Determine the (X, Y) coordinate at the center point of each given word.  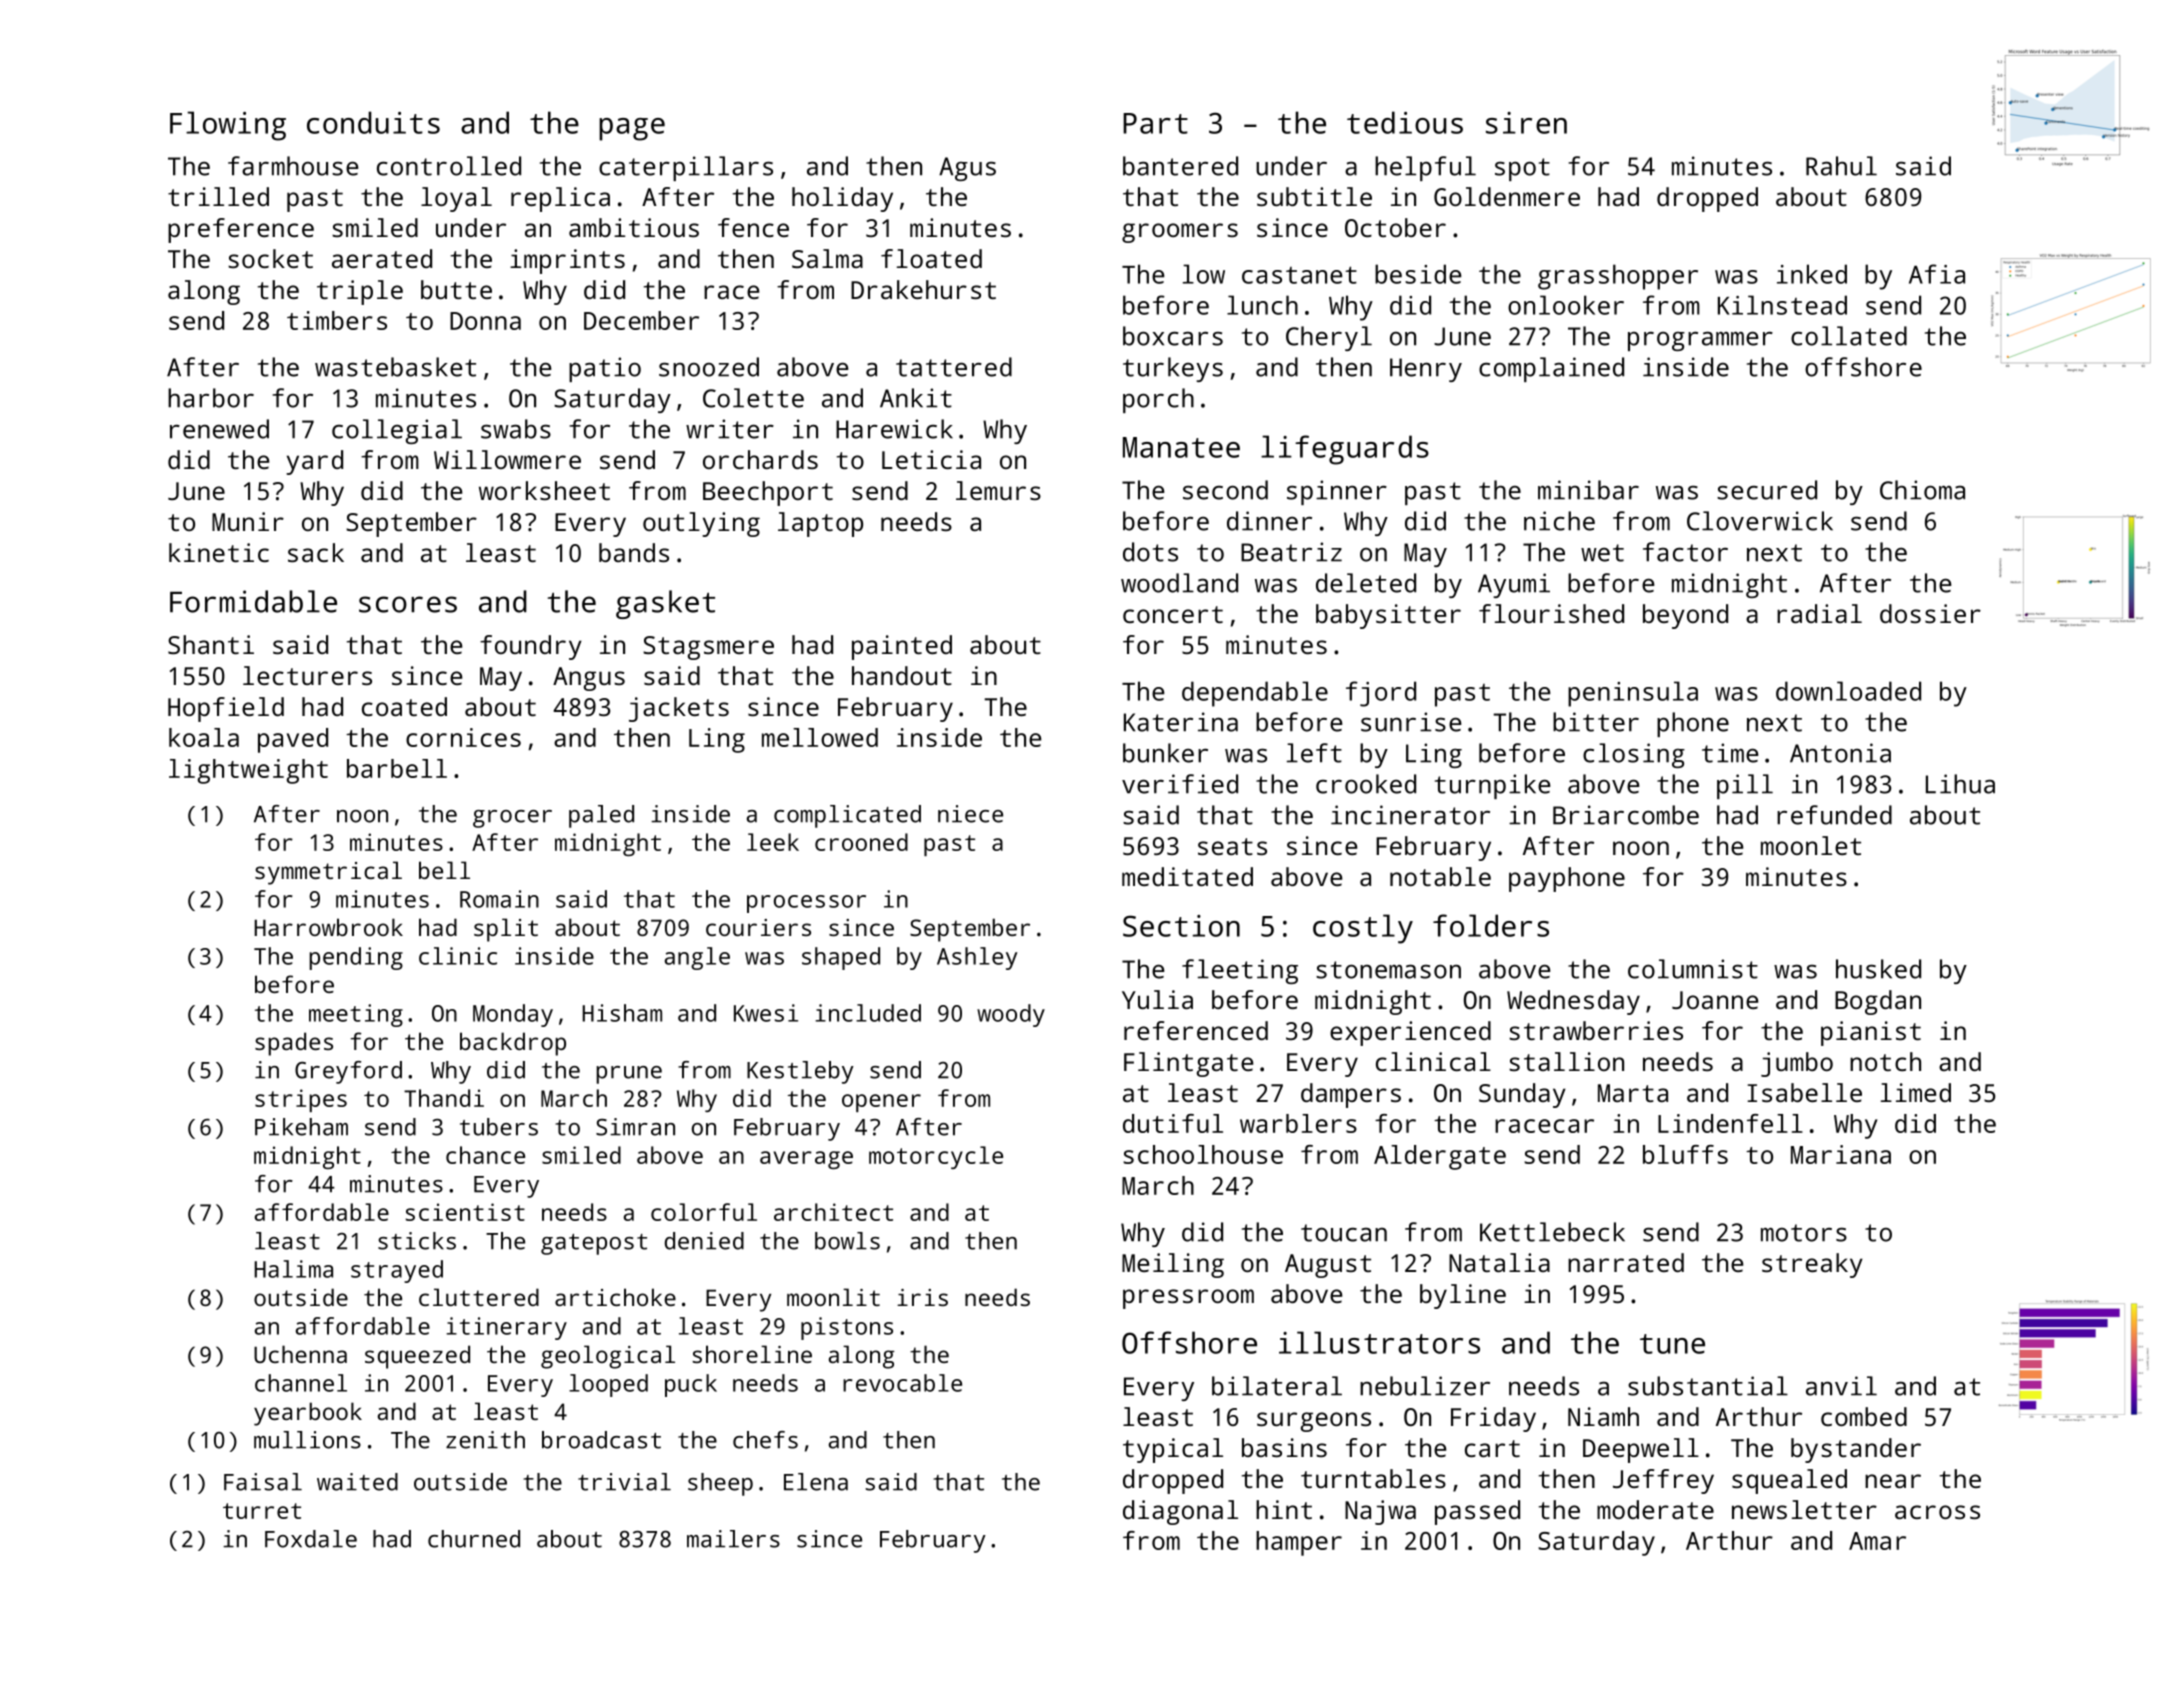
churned (474, 1539)
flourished (1551, 613)
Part (1155, 123)
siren (1526, 123)
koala (204, 737)
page (632, 129)
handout (902, 675)
